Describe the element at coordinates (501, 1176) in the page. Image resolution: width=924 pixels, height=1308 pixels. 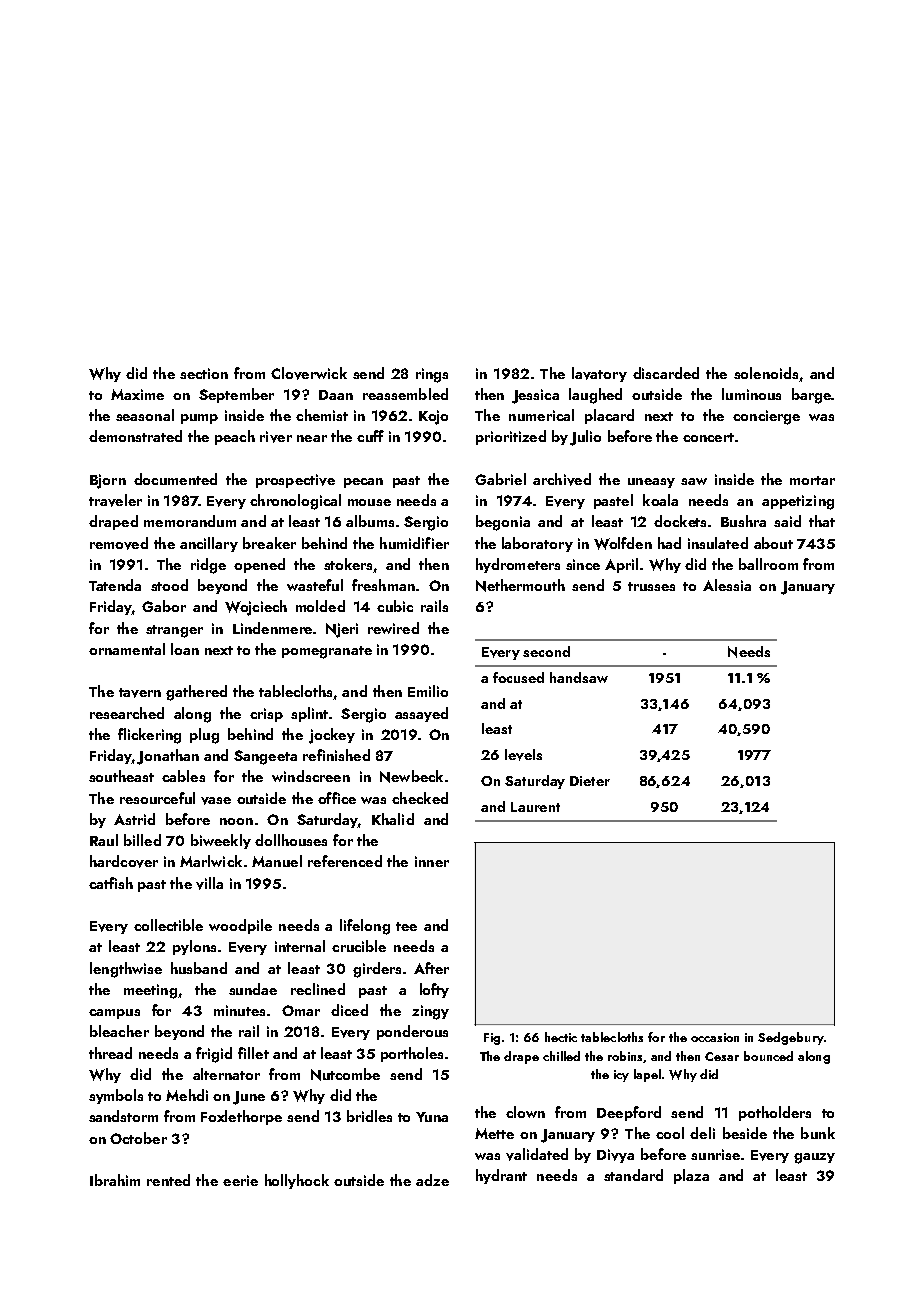
I see `hydrant` at that location.
